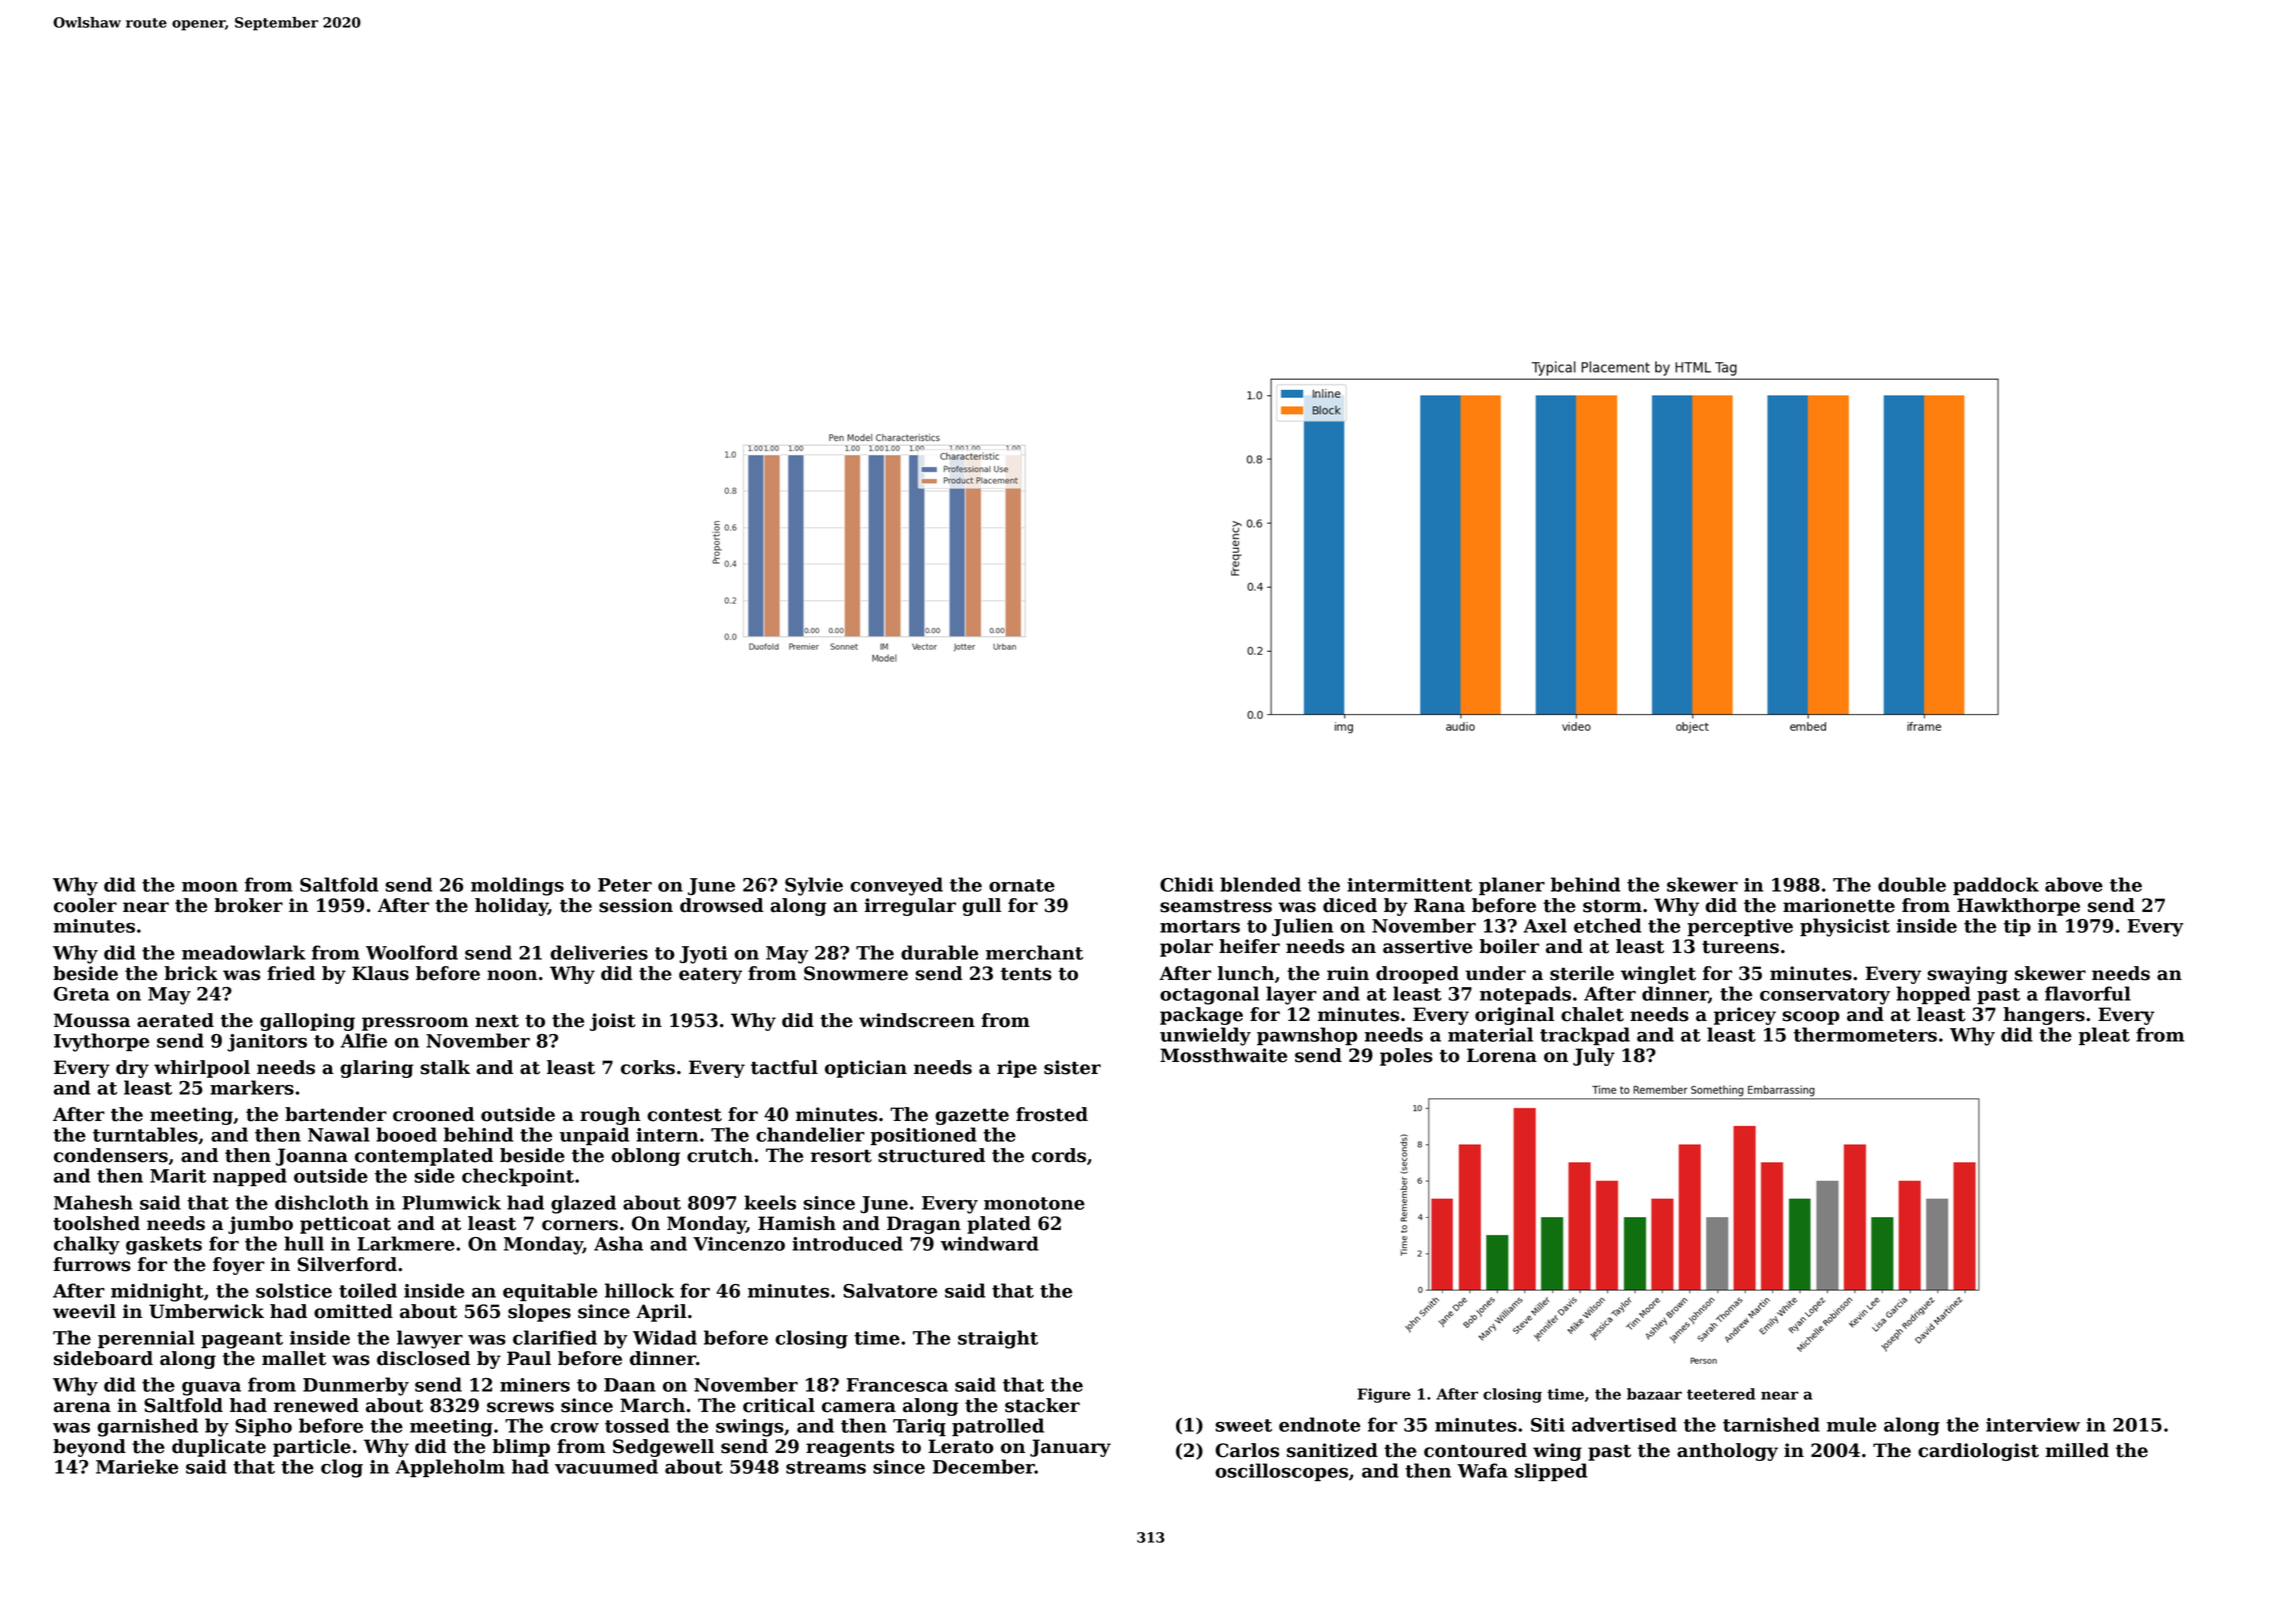 The image size is (2273, 1607). I want to click on cooler, so click(85, 905).
